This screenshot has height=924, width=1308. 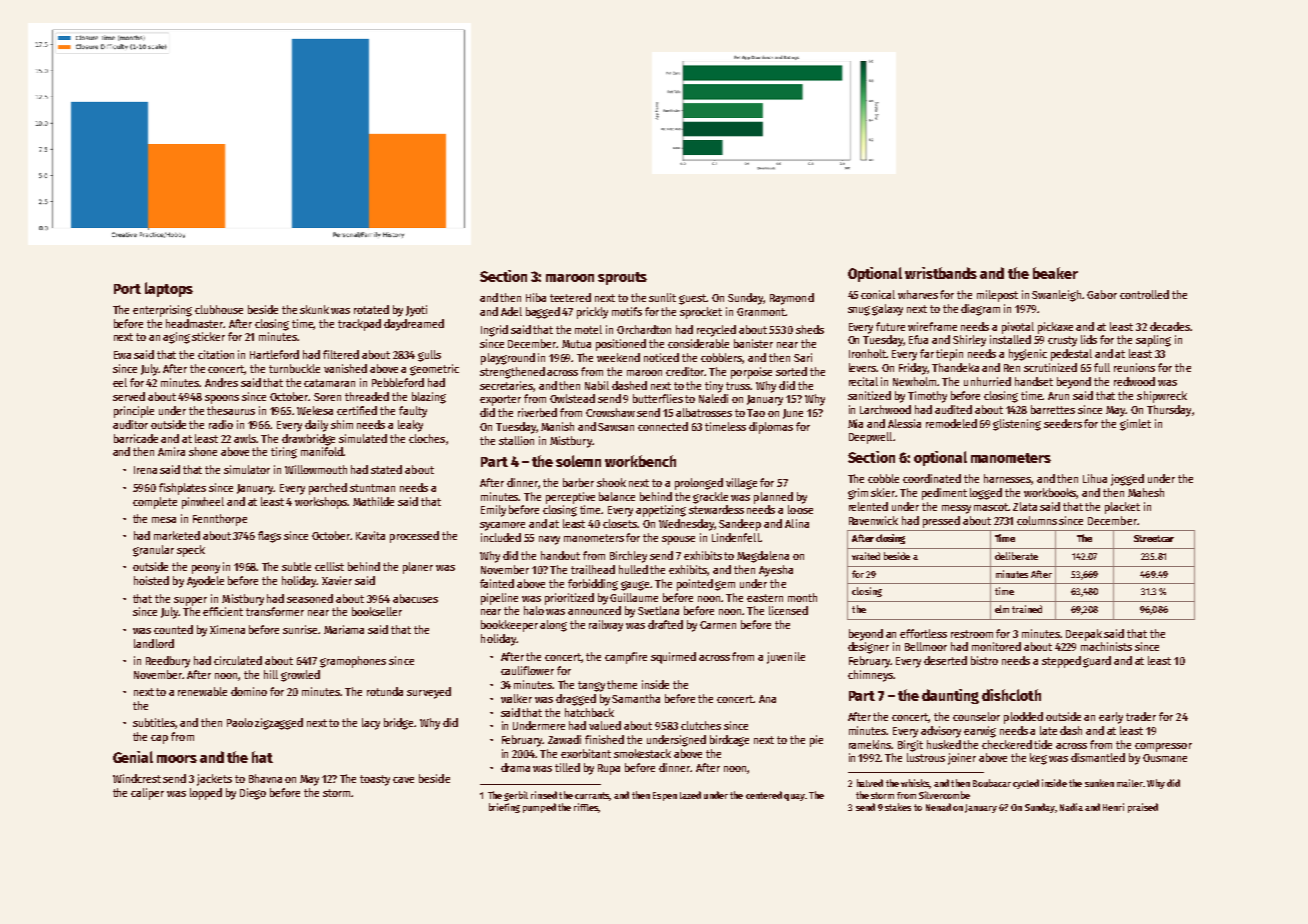 I want to click on stakes, so click(x=898, y=807).
